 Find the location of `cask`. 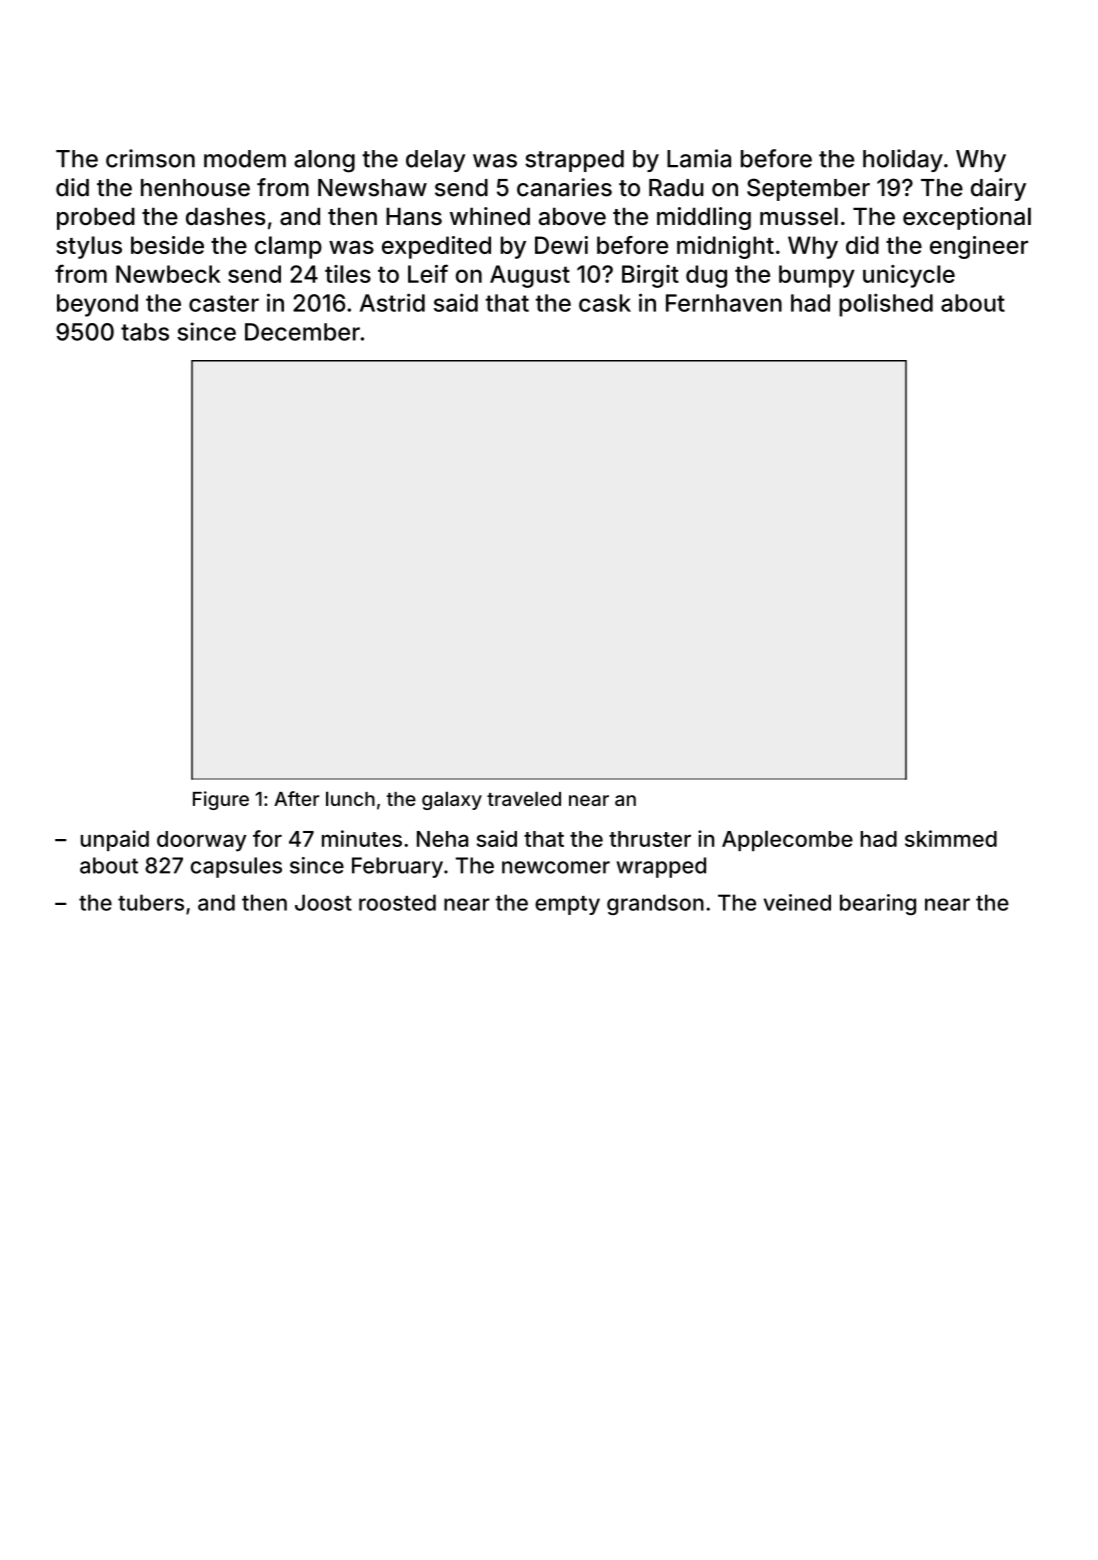

cask is located at coordinates (605, 303).
